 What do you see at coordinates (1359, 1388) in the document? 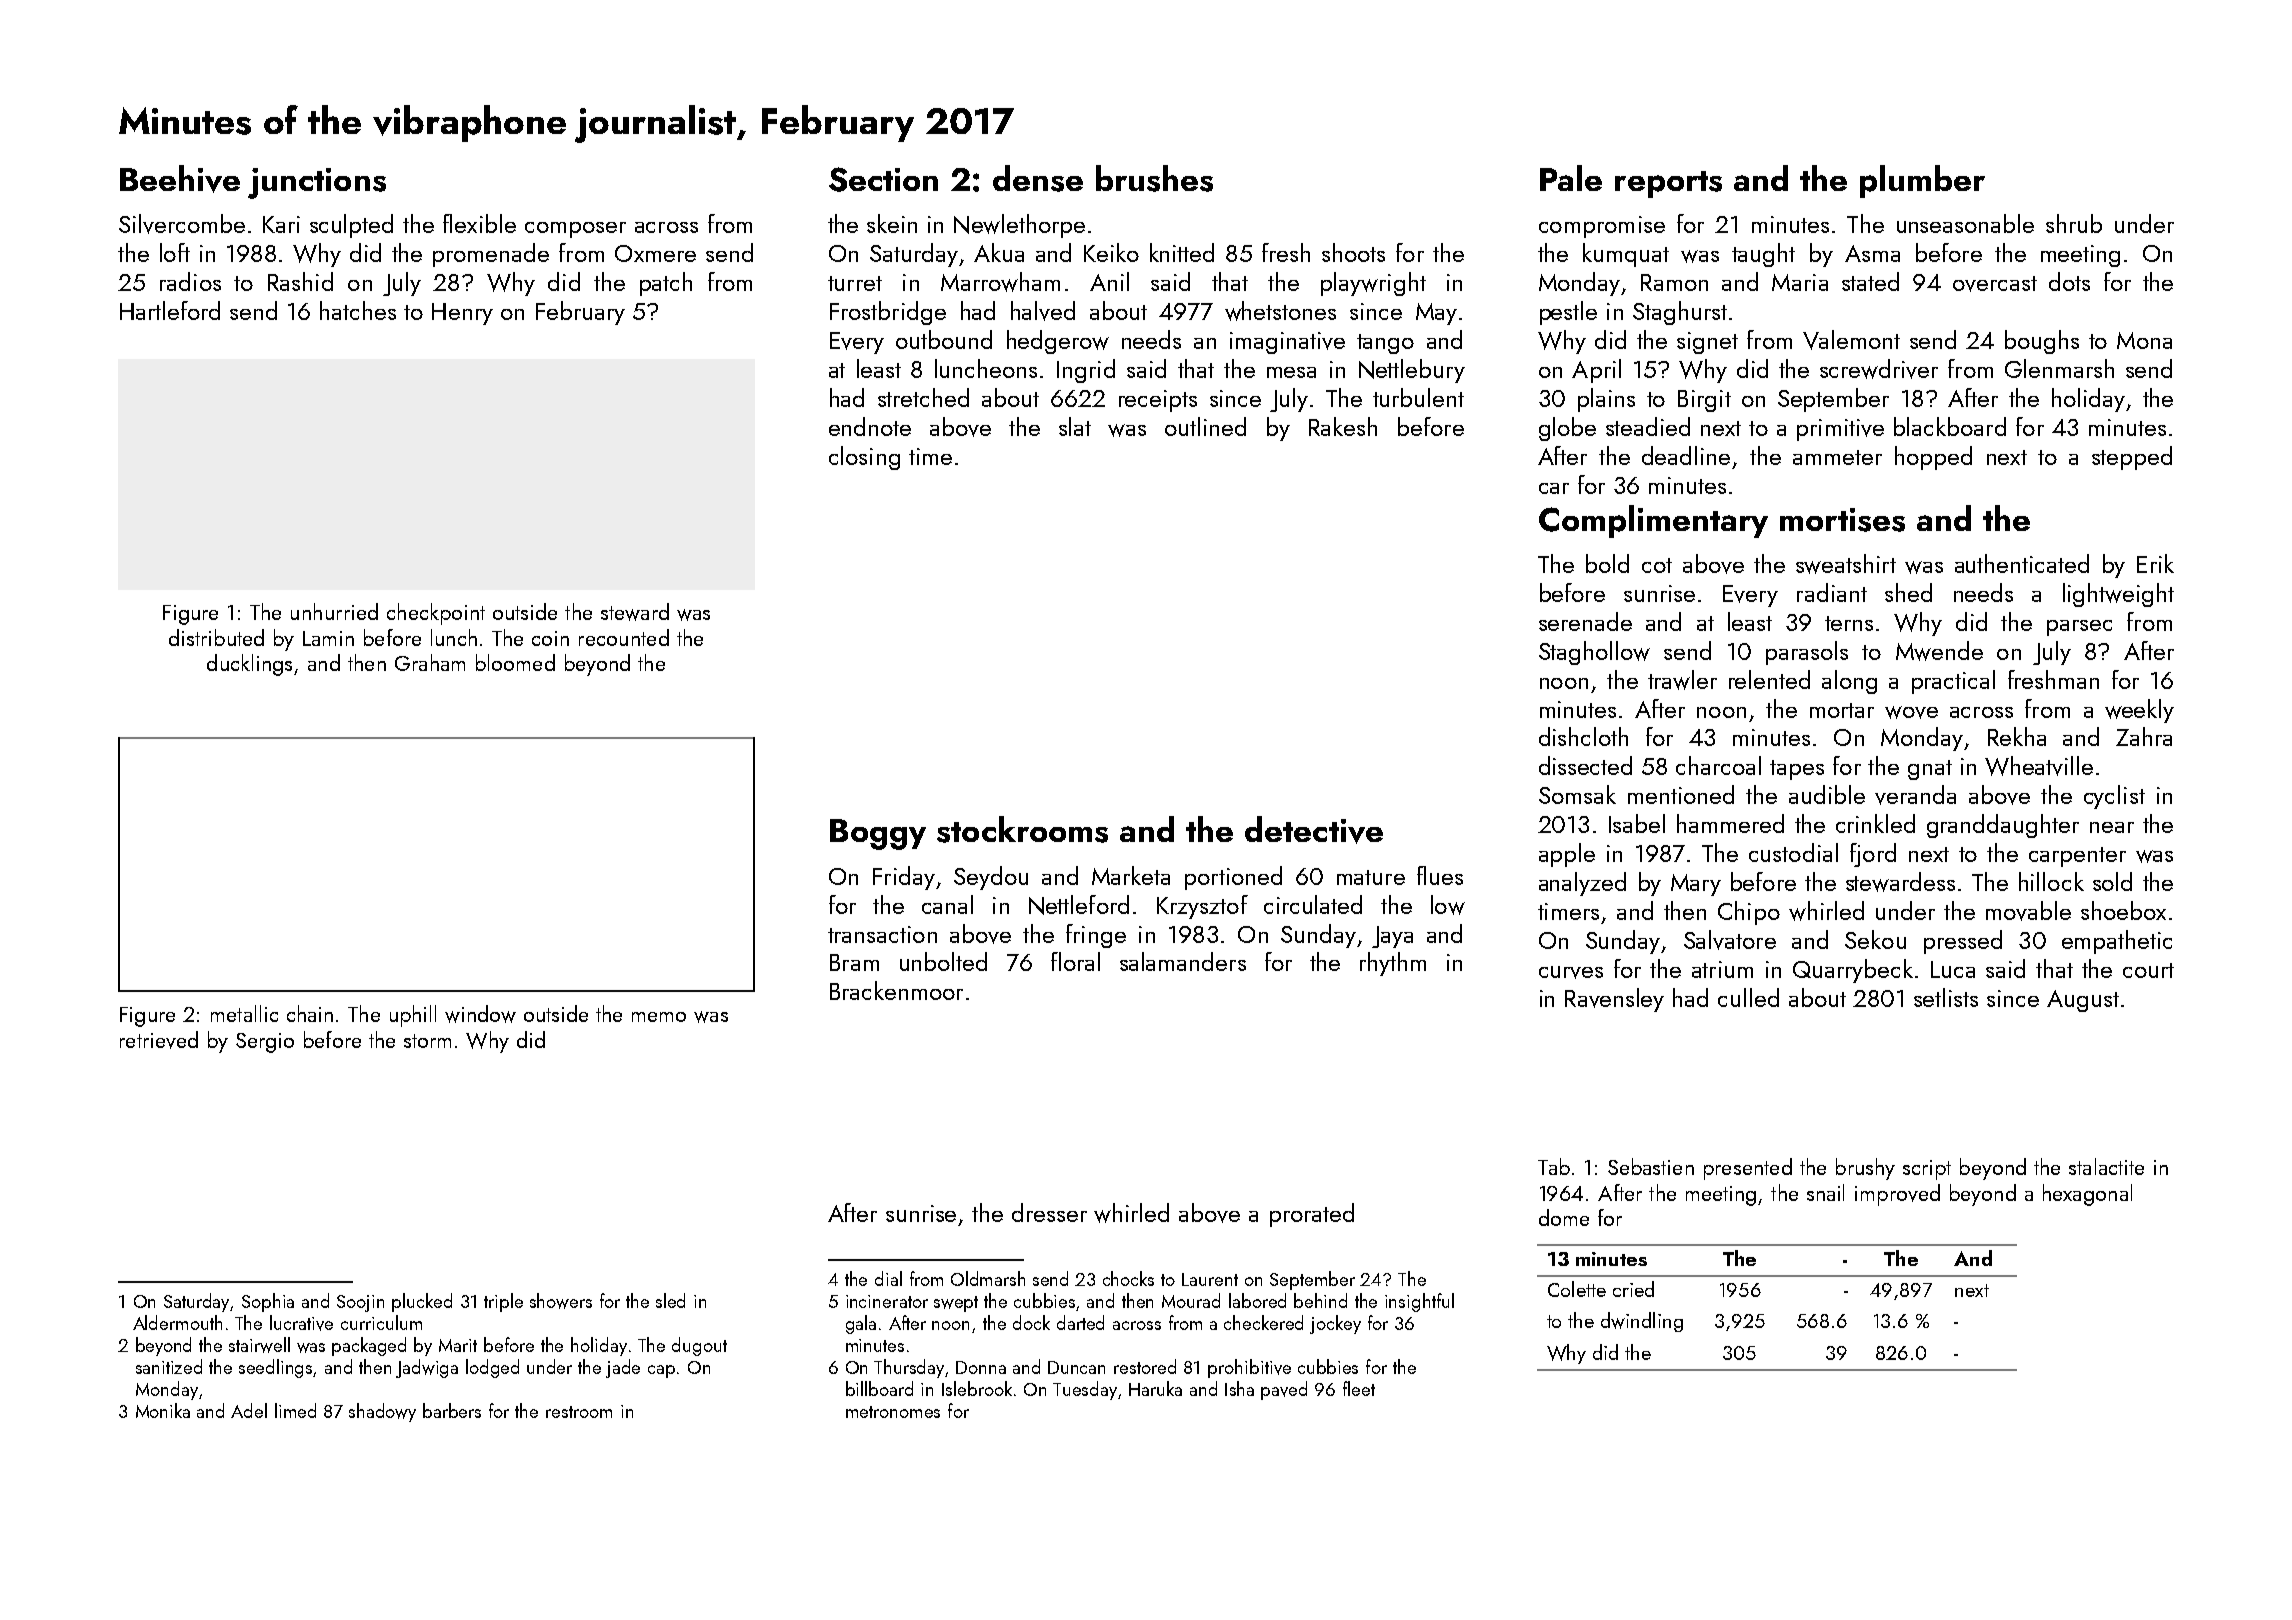
I see `fleet` at bounding box center [1359, 1388].
